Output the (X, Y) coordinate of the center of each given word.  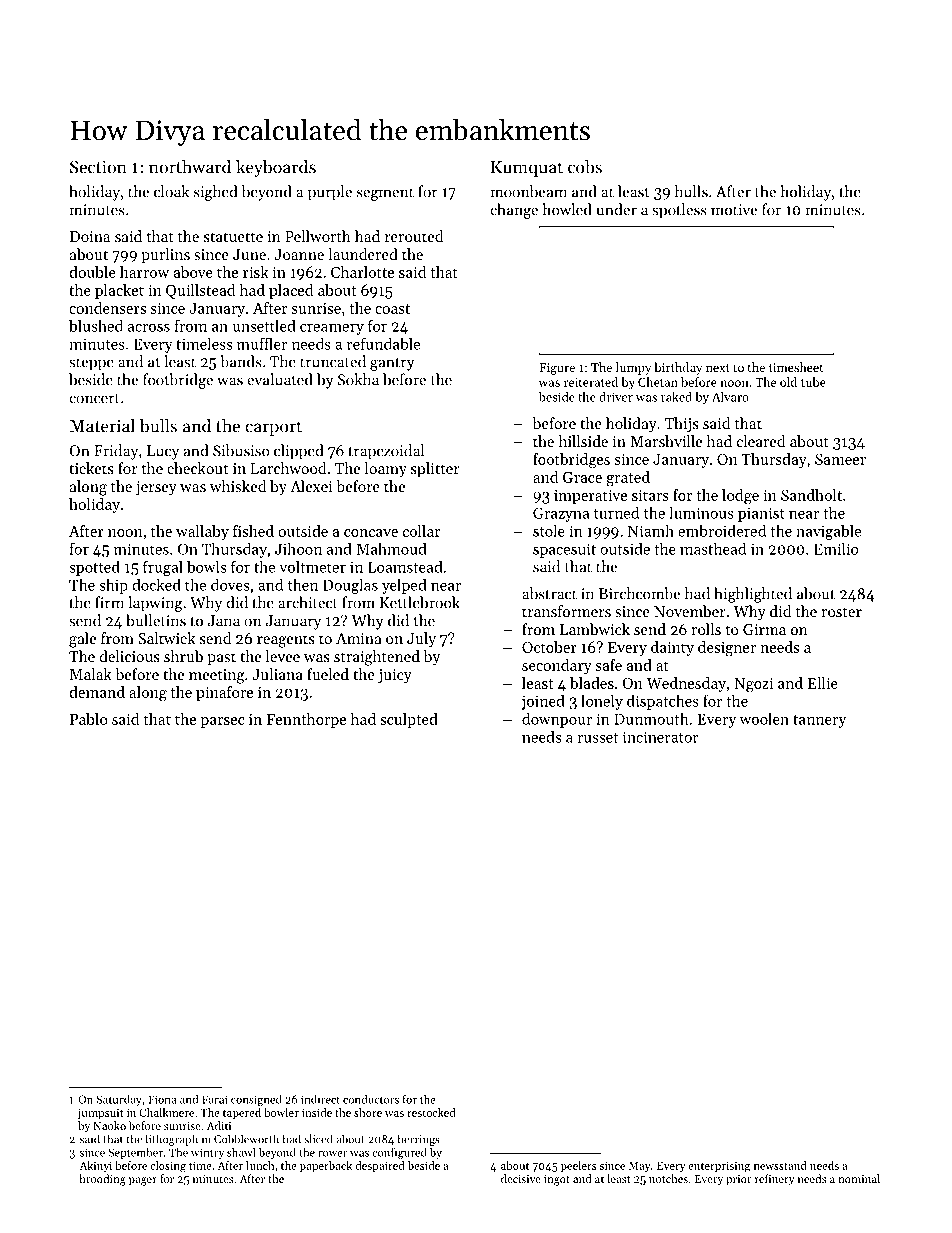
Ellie (823, 683)
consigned (256, 1100)
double (92, 272)
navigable (828, 532)
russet (597, 738)
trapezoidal (386, 452)
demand (97, 692)
